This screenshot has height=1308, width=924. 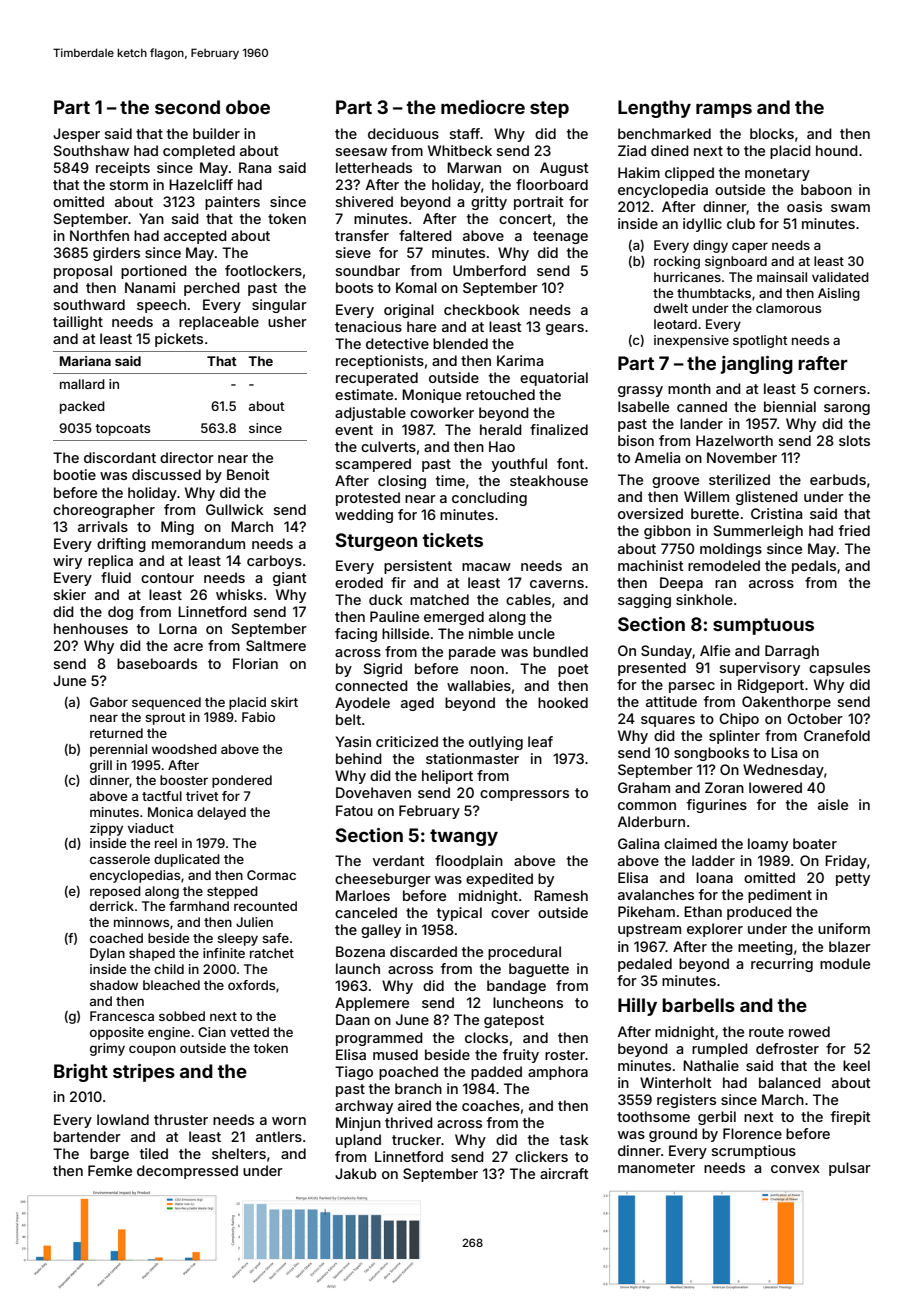 I want to click on Femke, so click(x=110, y=1170).
